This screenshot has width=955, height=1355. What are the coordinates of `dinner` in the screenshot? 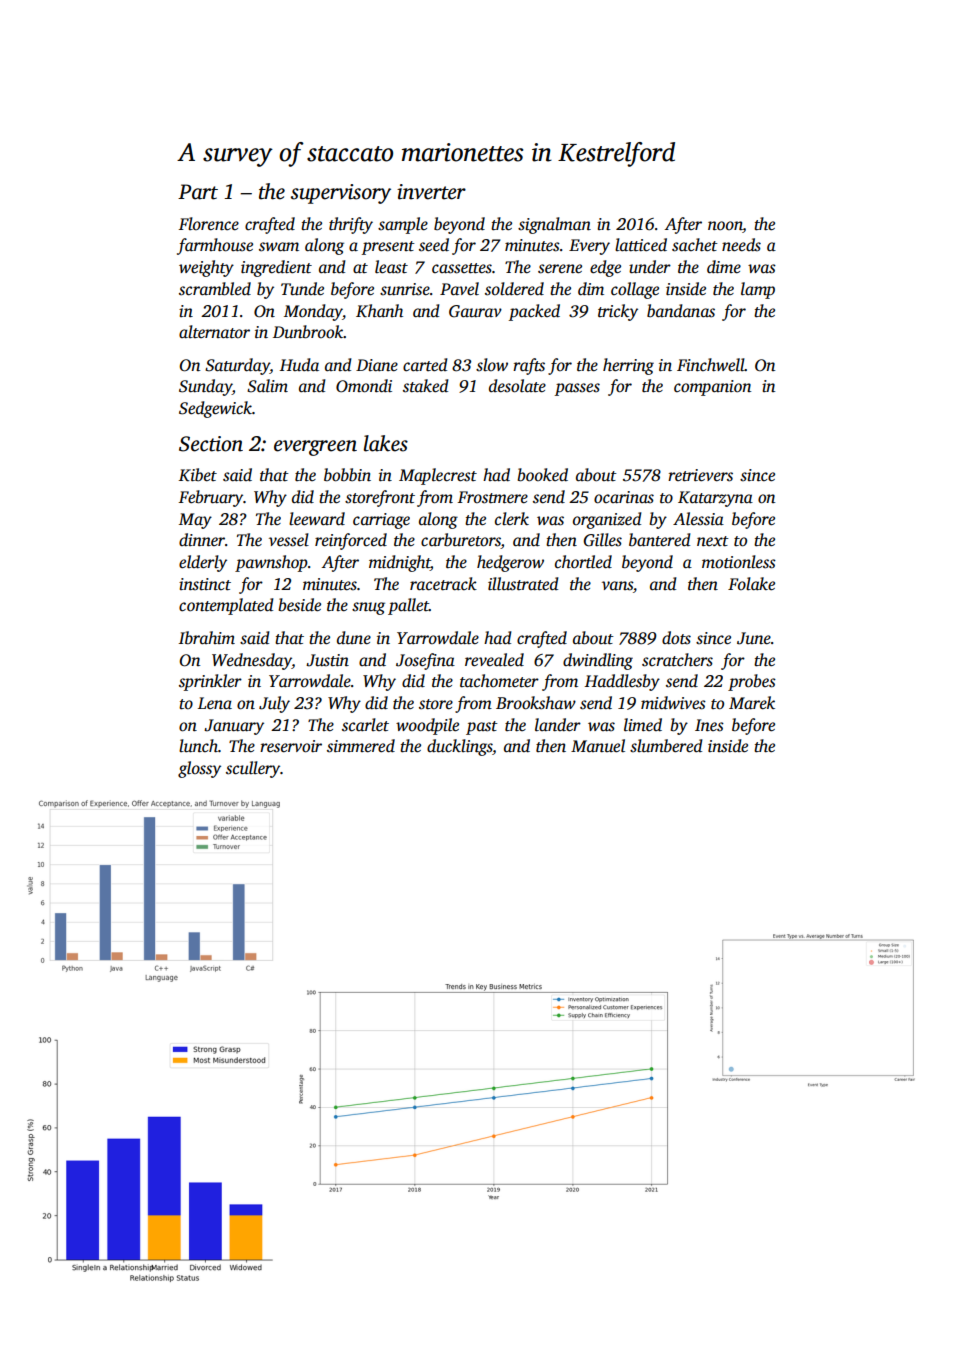 It's located at (202, 539).
